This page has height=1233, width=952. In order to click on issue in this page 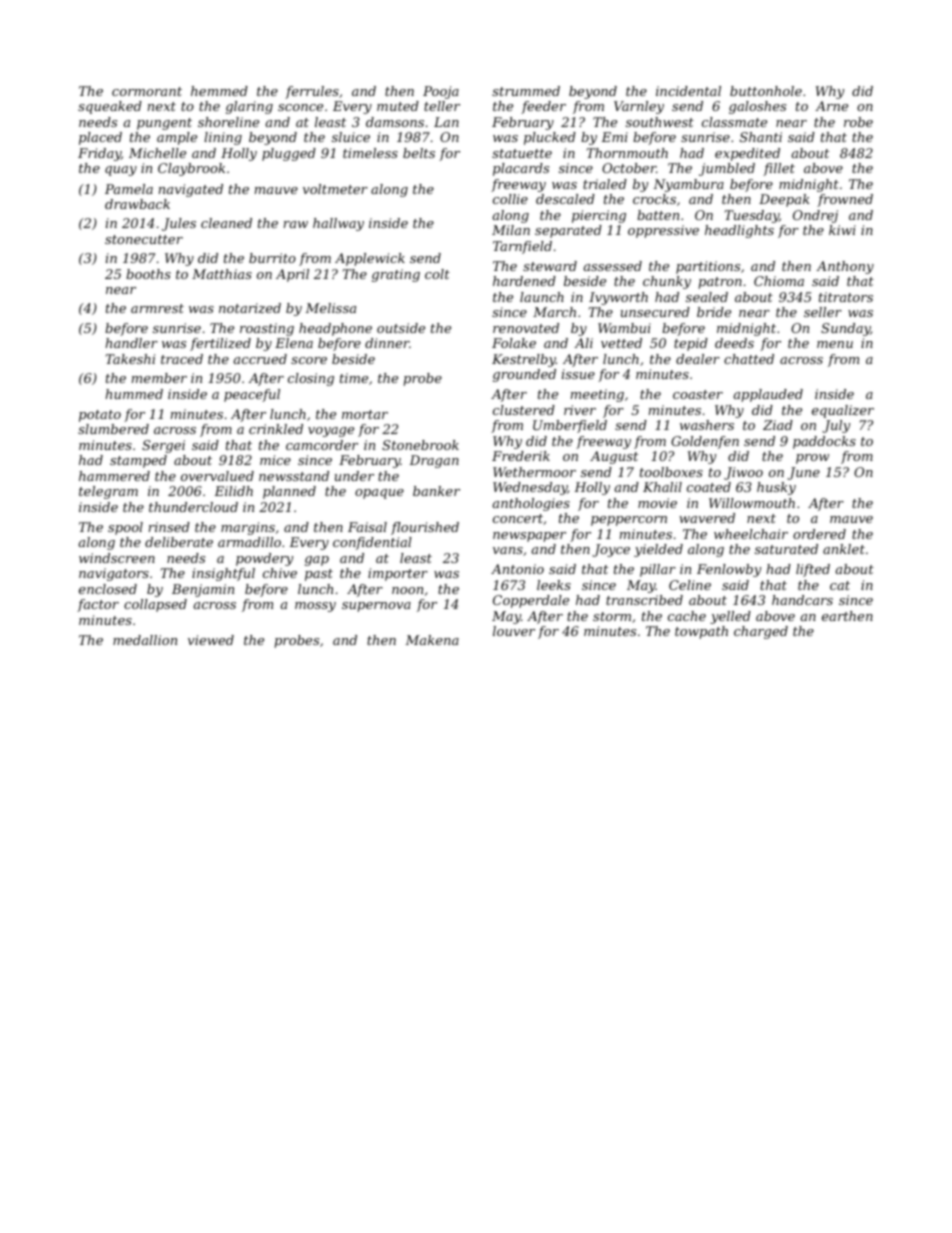, I will do `click(578, 374)`.
